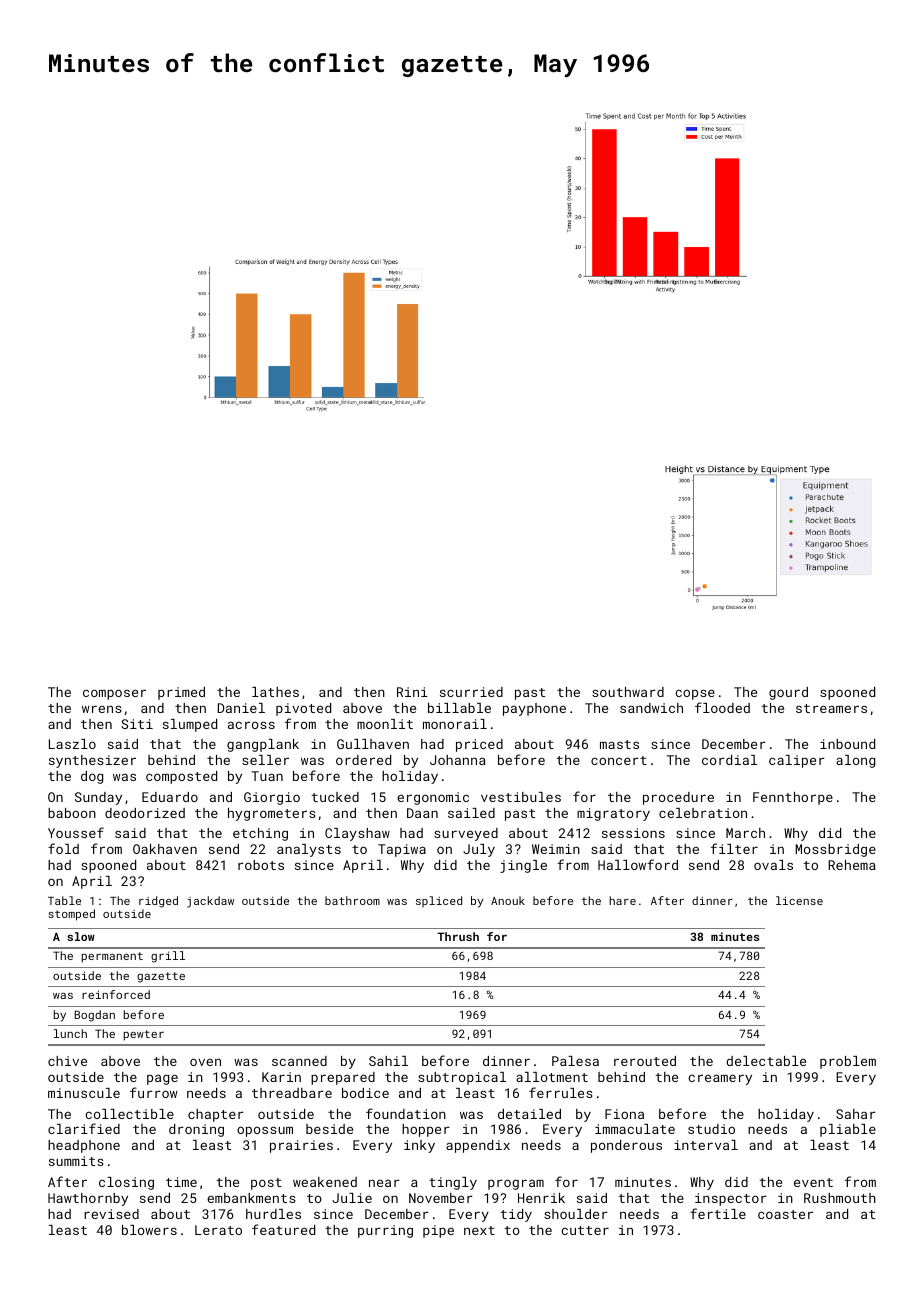 This screenshot has height=1308, width=924. Describe the element at coordinates (561, 1092) in the screenshot. I see `ferrules` at that location.
